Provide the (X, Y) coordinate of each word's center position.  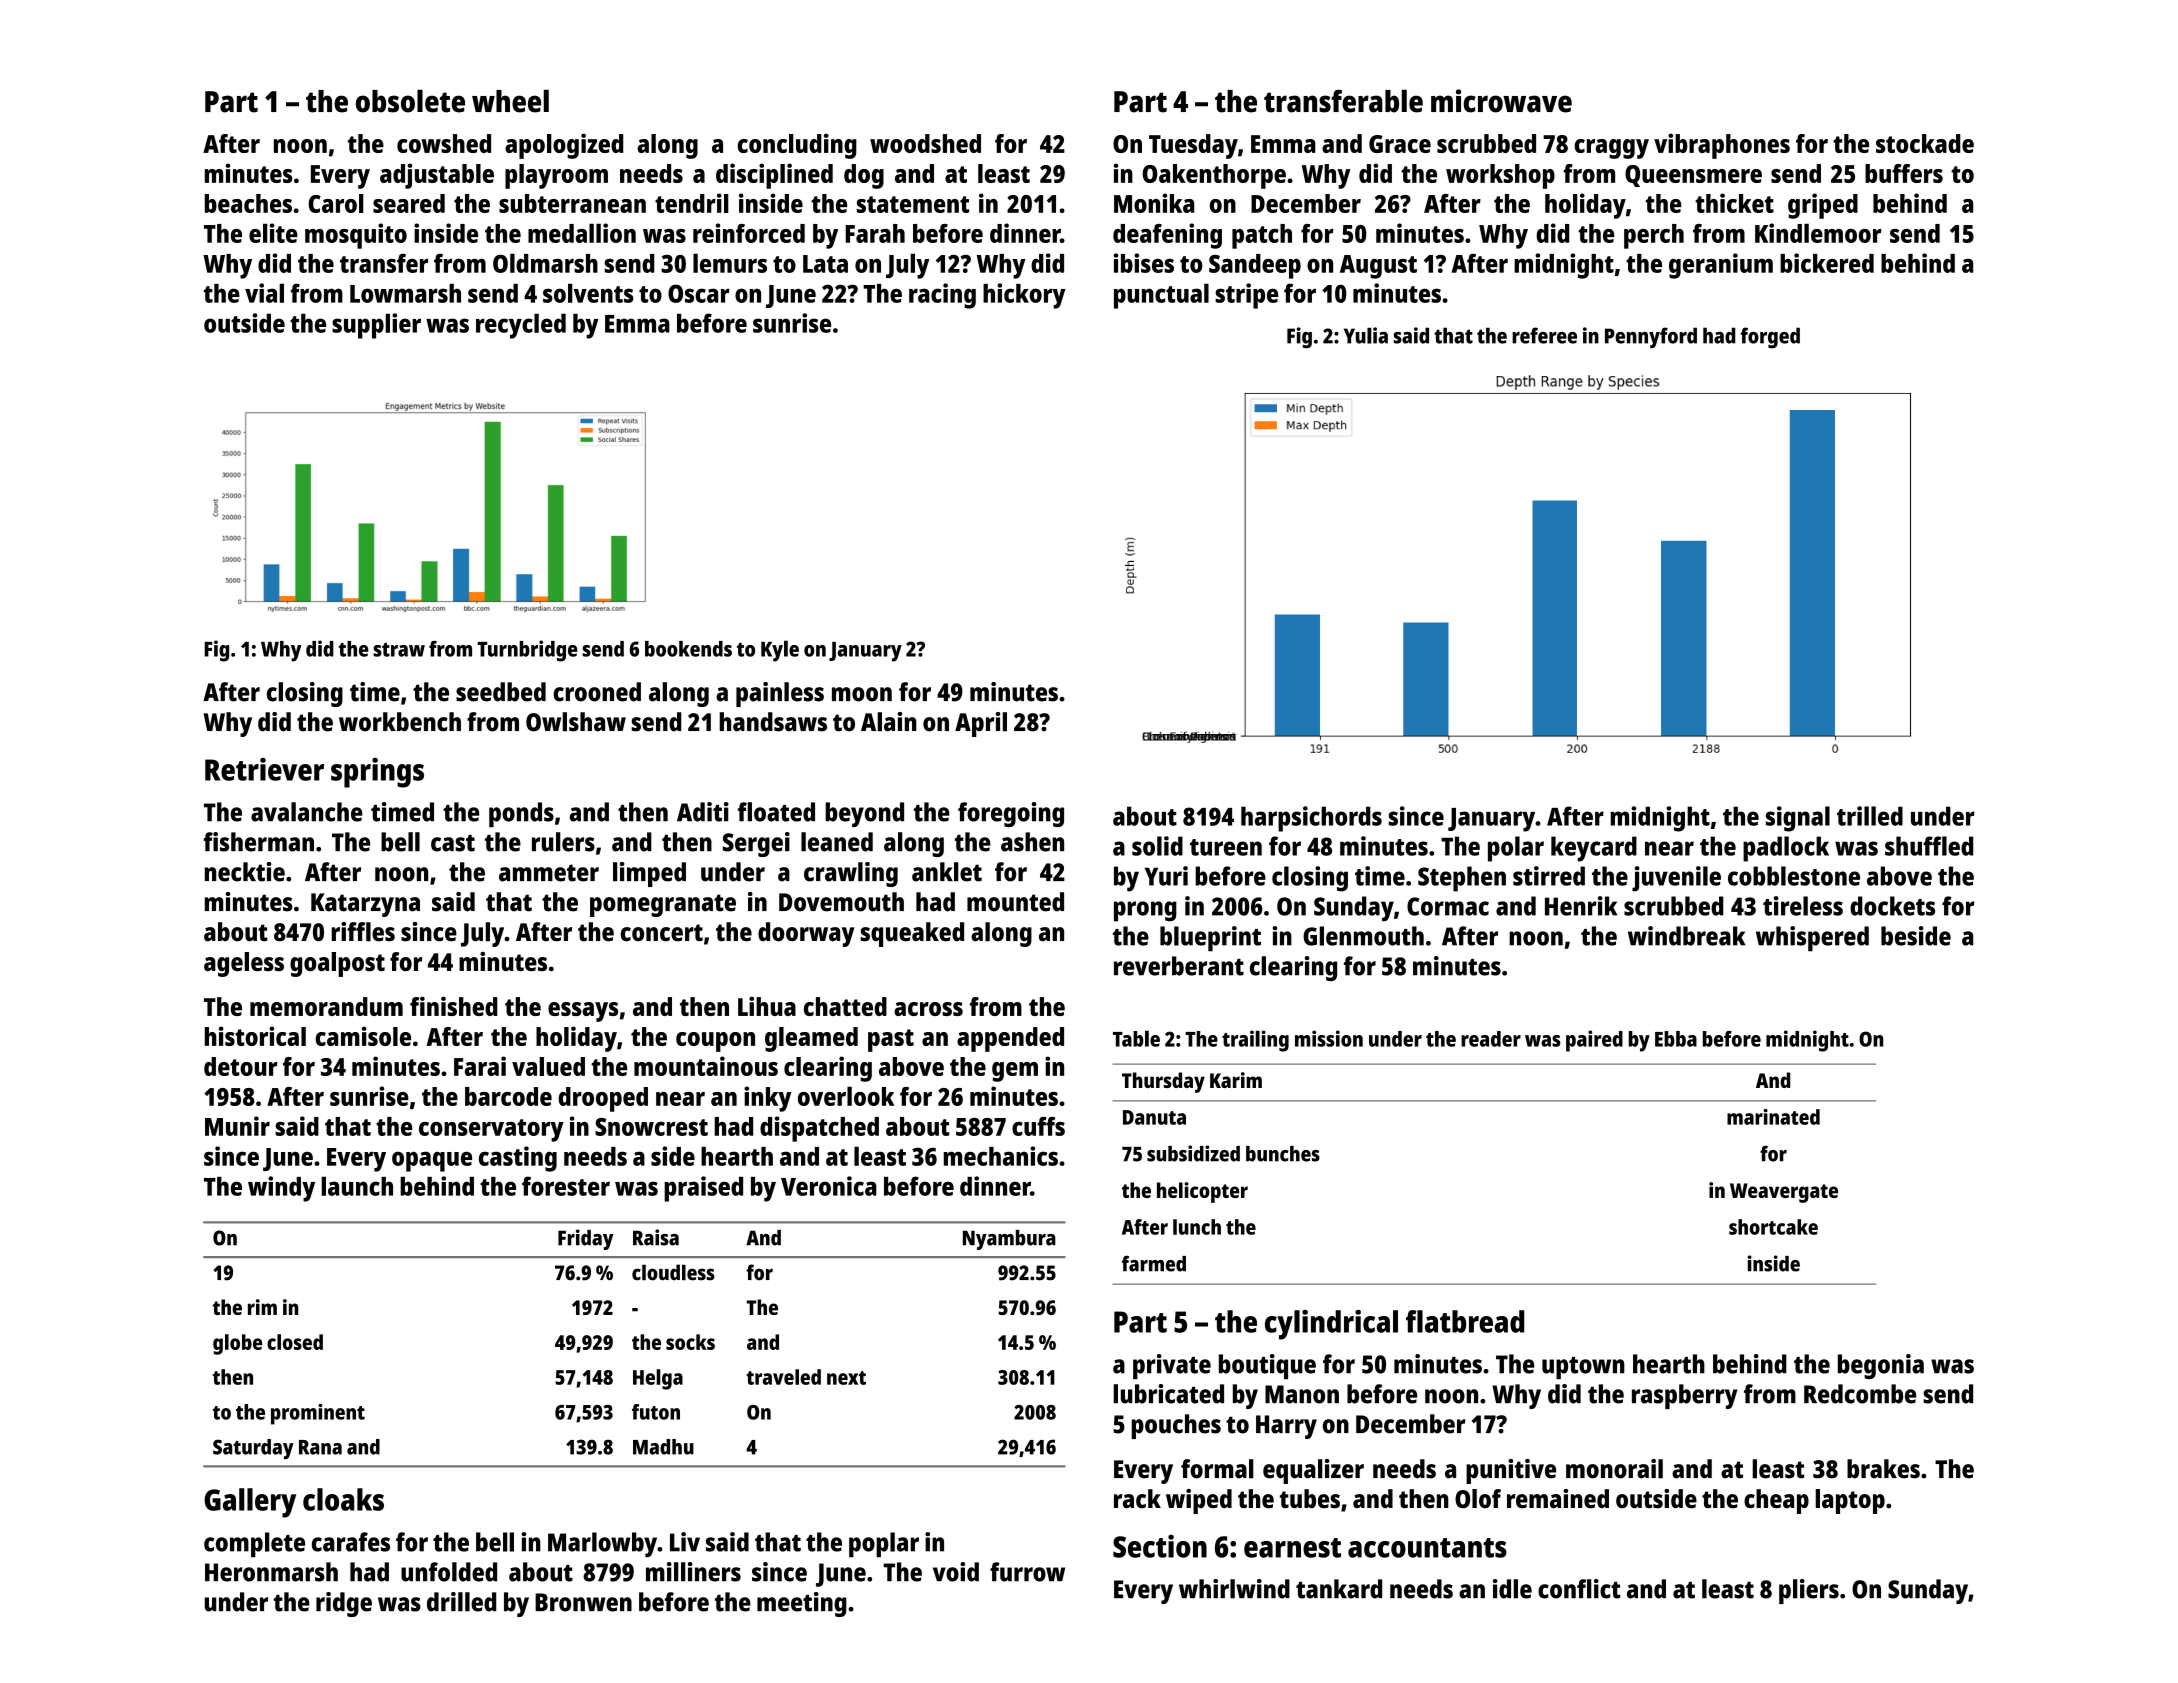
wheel (510, 101)
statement (913, 204)
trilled (1870, 816)
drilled (461, 1602)
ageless (244, 964)
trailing (1255, 1041)
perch (1654, 236)
